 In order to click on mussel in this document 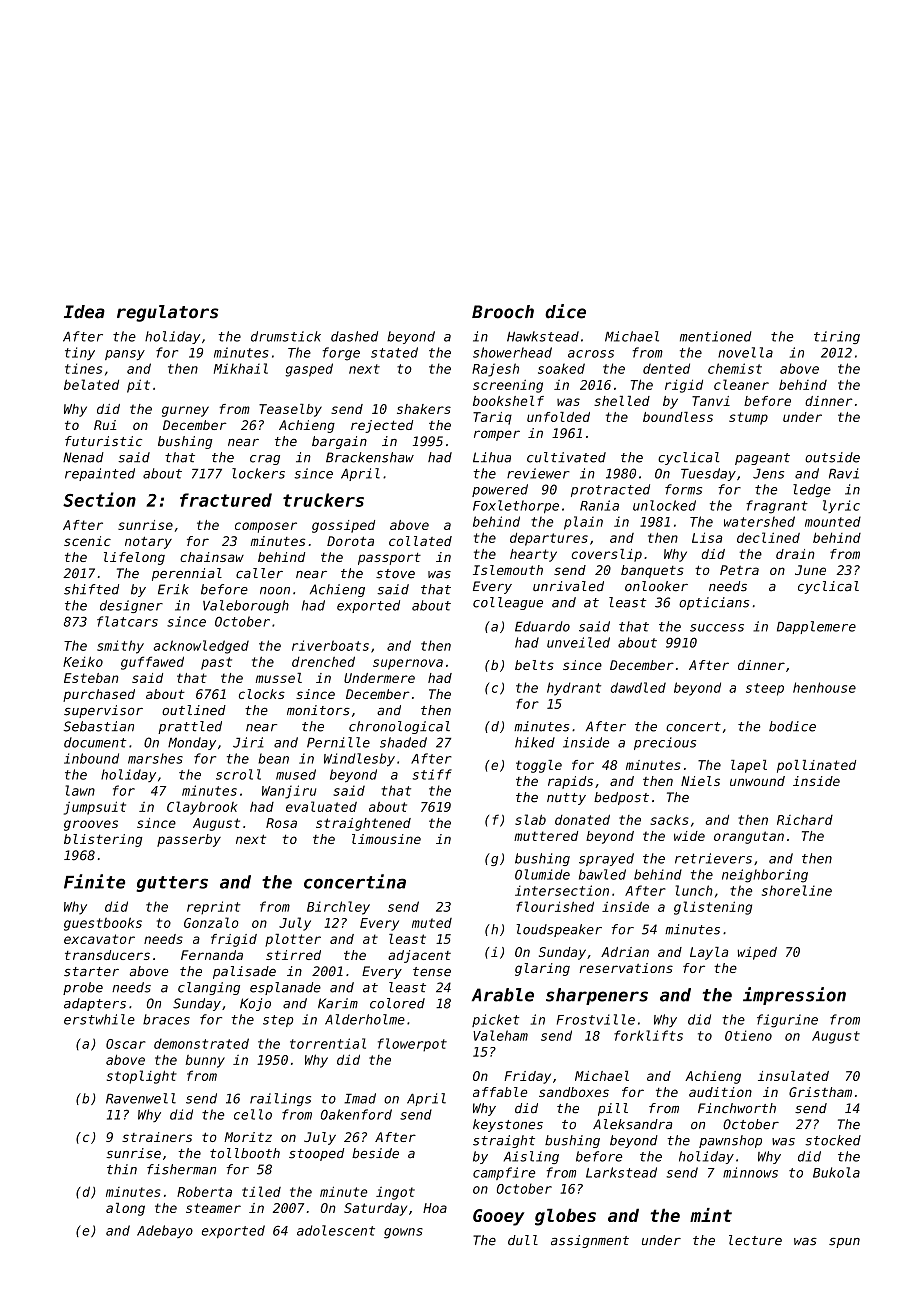, I will do `click(279, 678)`.
